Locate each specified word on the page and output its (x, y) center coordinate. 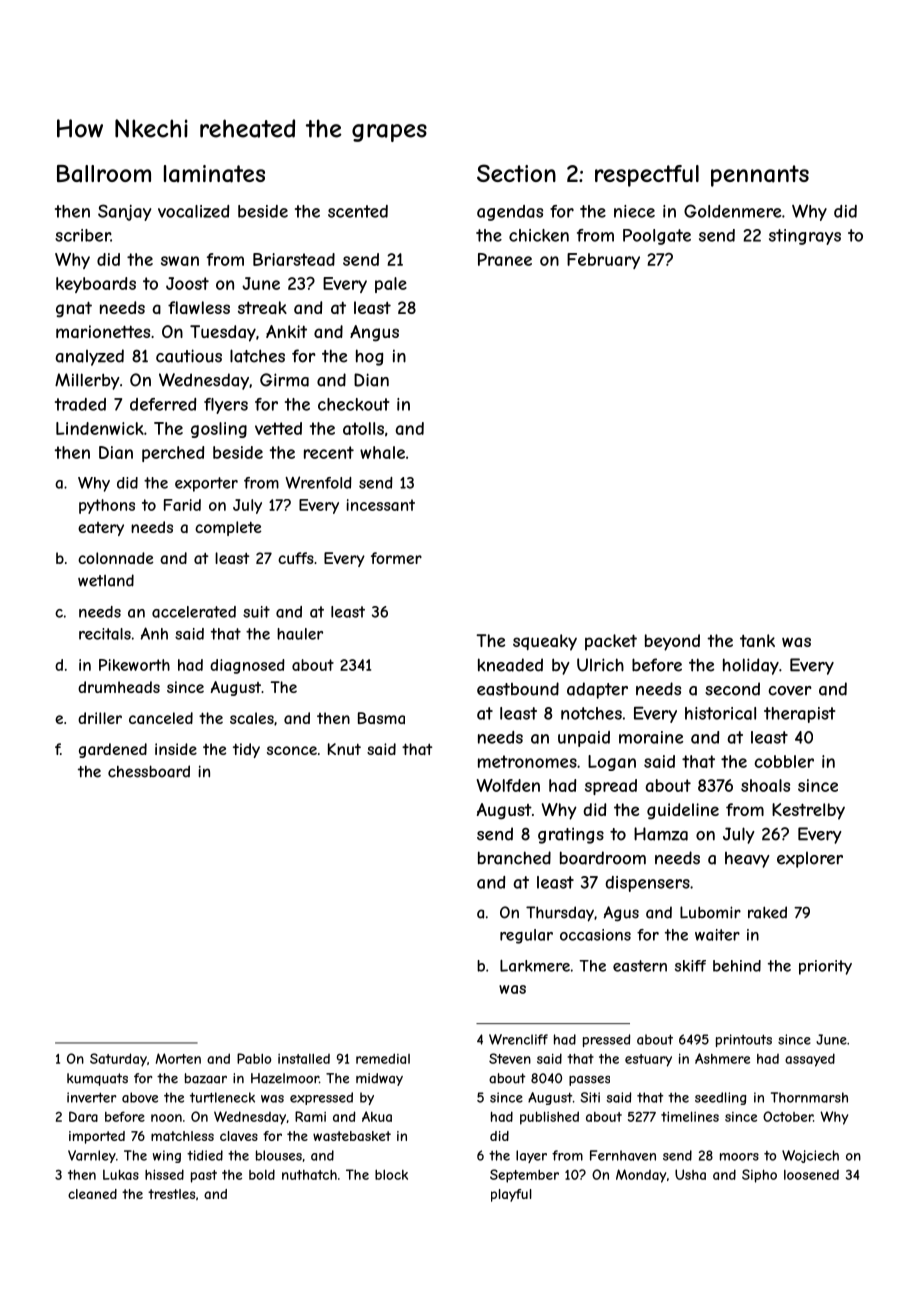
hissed (164, 1174)
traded (80, 404)
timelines (690, 1116)
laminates (214, 174)
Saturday (118, 1060)
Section (516, 173)
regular (526, 936)
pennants (760, 176)
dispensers (648, 884)
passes (589, 1081)
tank (757, 640)
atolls (363, 428)
